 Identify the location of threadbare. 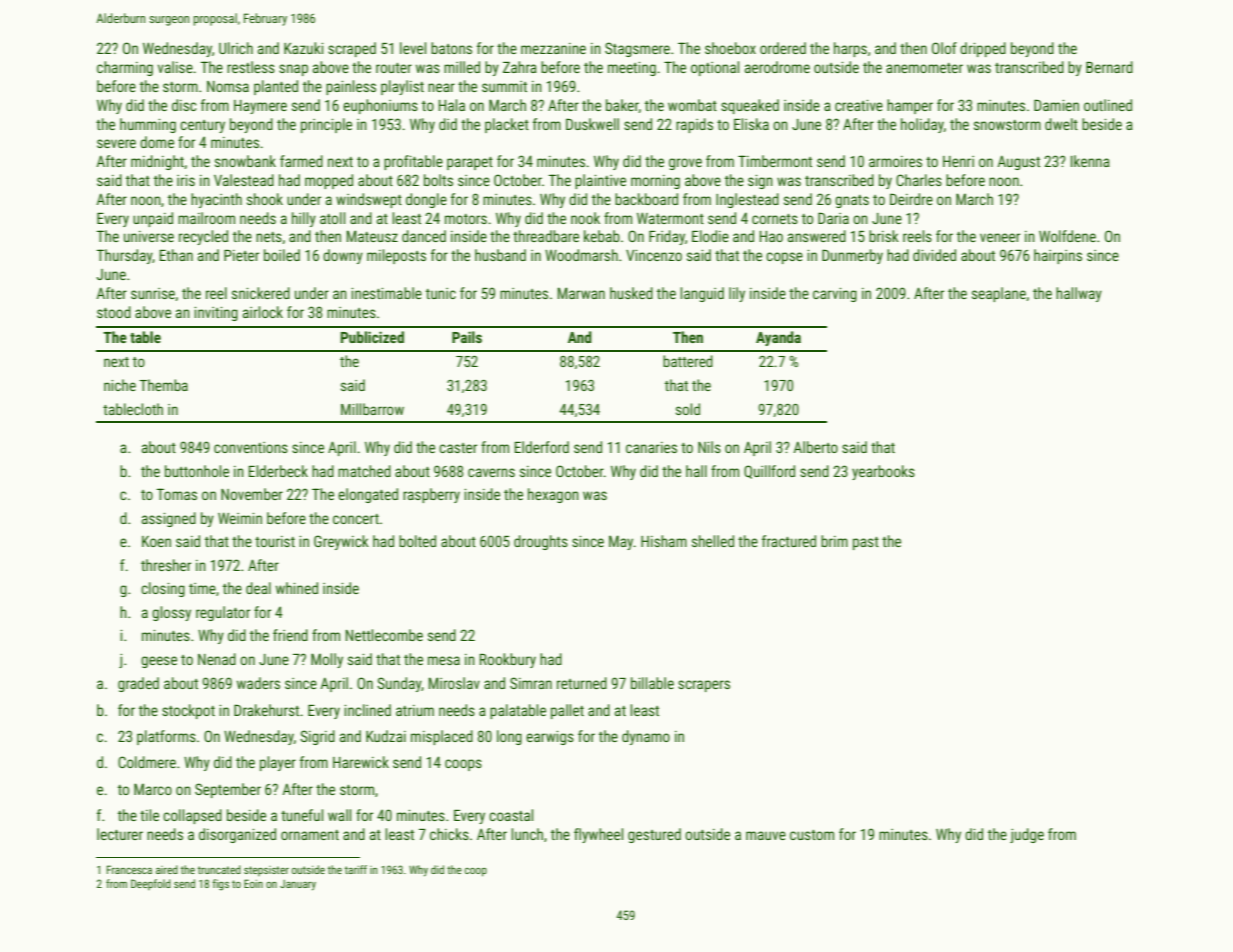
(546, 236).
